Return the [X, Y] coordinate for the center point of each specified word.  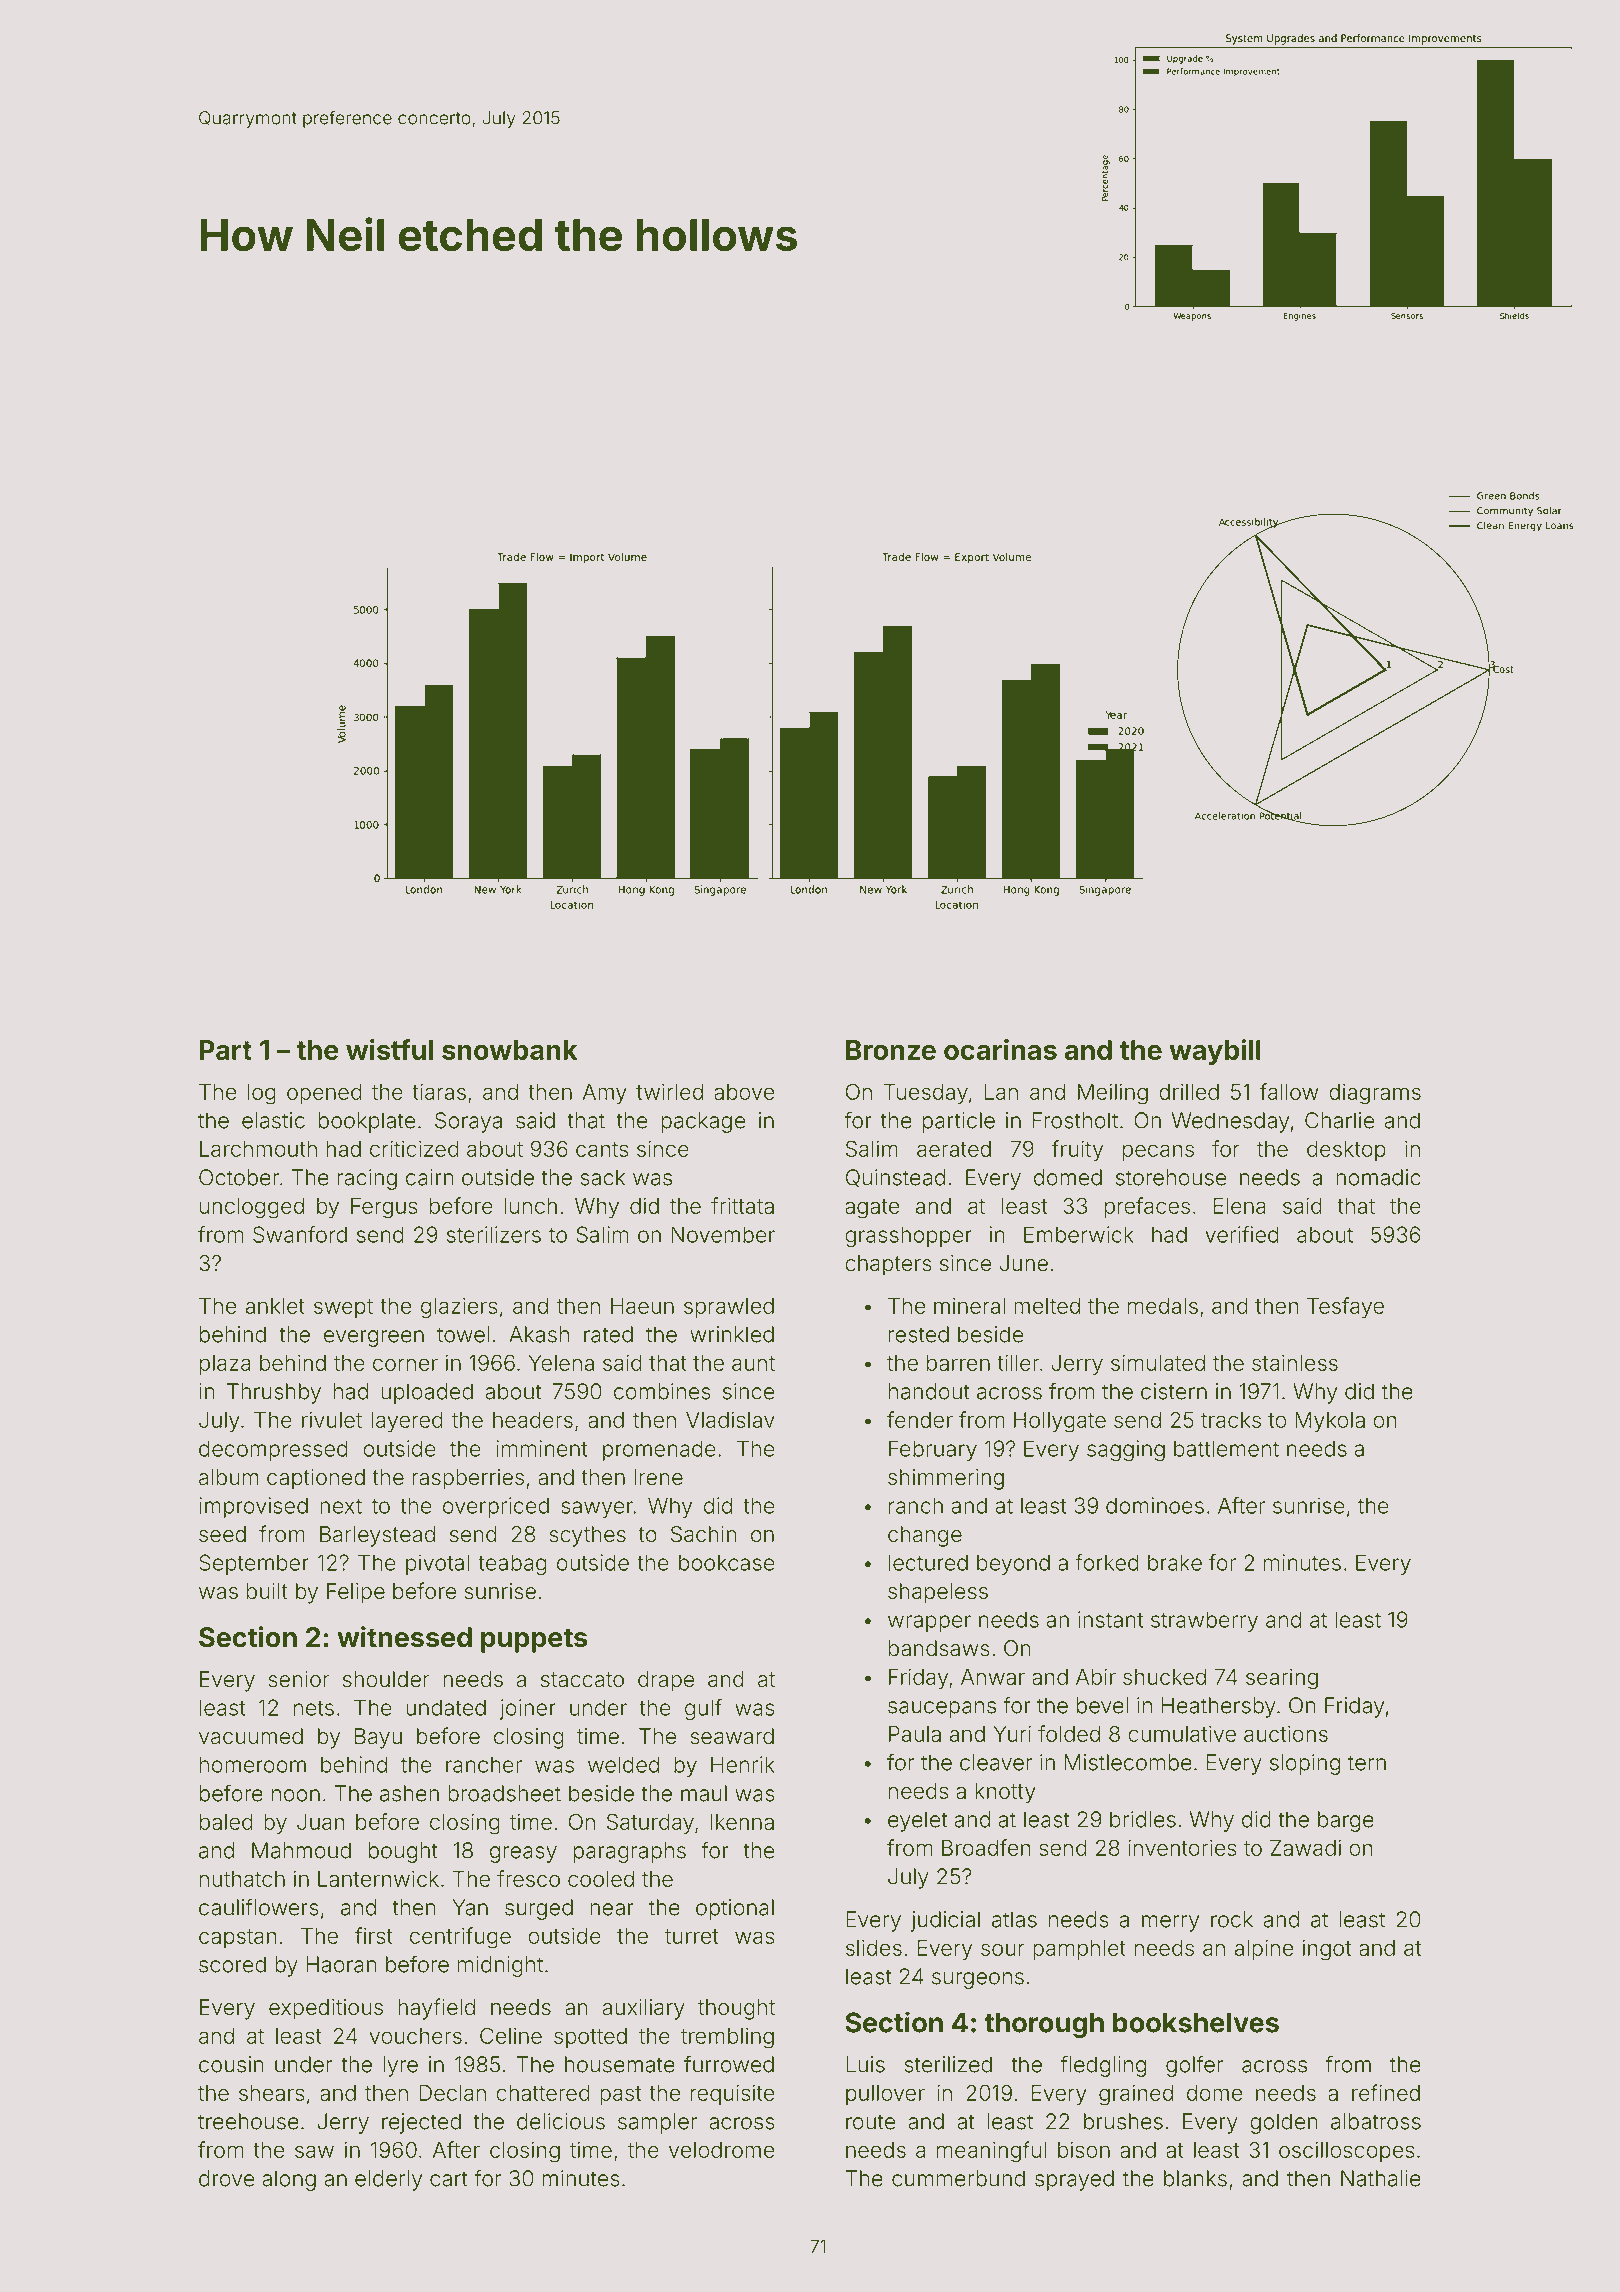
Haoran [341, 1964]
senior [299, 1679]
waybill [1215, 1052]
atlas [1014, 1919]
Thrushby [274, 1393]
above [744, 1092]
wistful [389, 1049]
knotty [1005, 1793]
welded [623, 1764]
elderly [388, 2180]
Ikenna [742, 1822]
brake [1175, 1562]
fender [920, 1419]
